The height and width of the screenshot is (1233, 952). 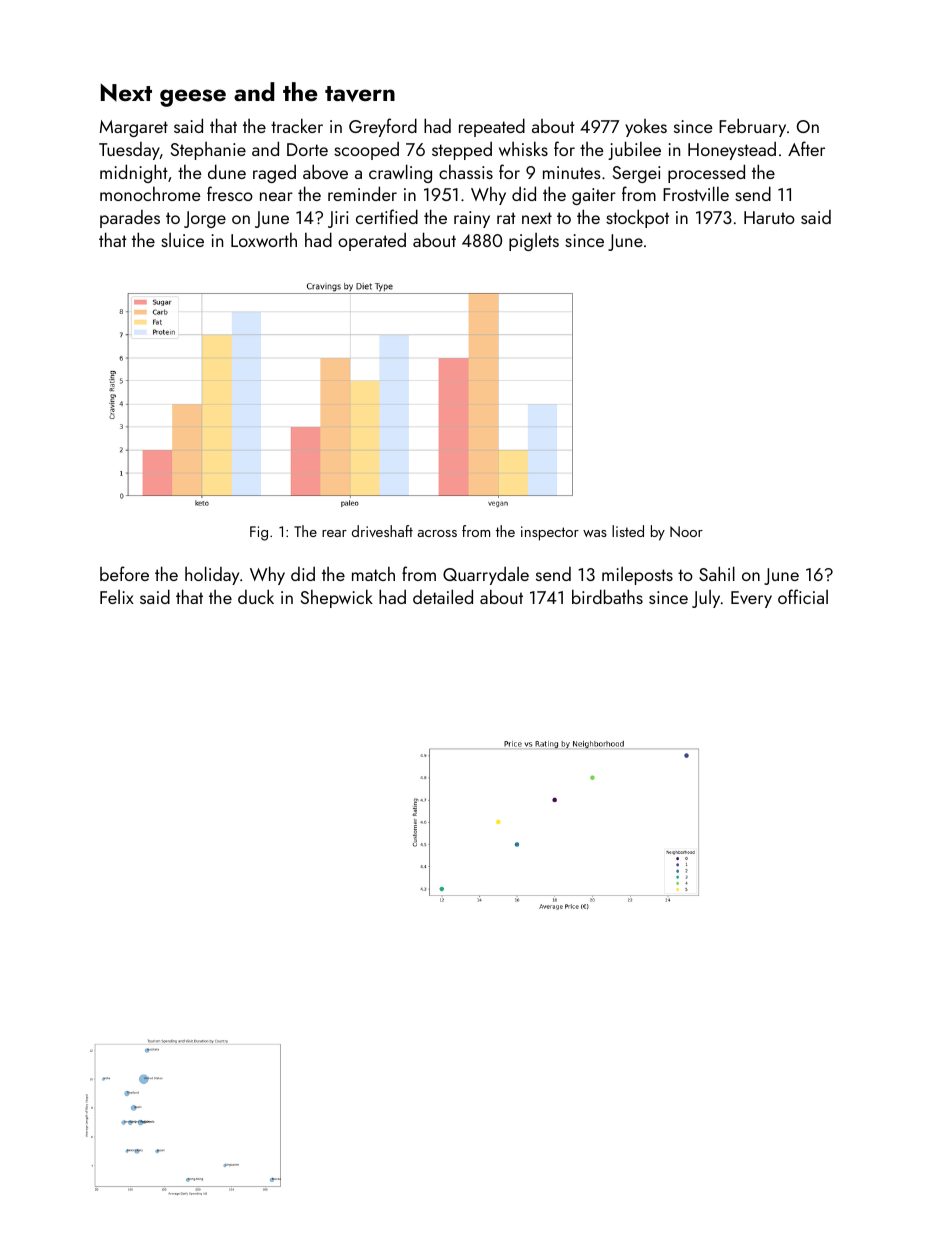 I want to click on stockpot, so click(x=637, y=218).
